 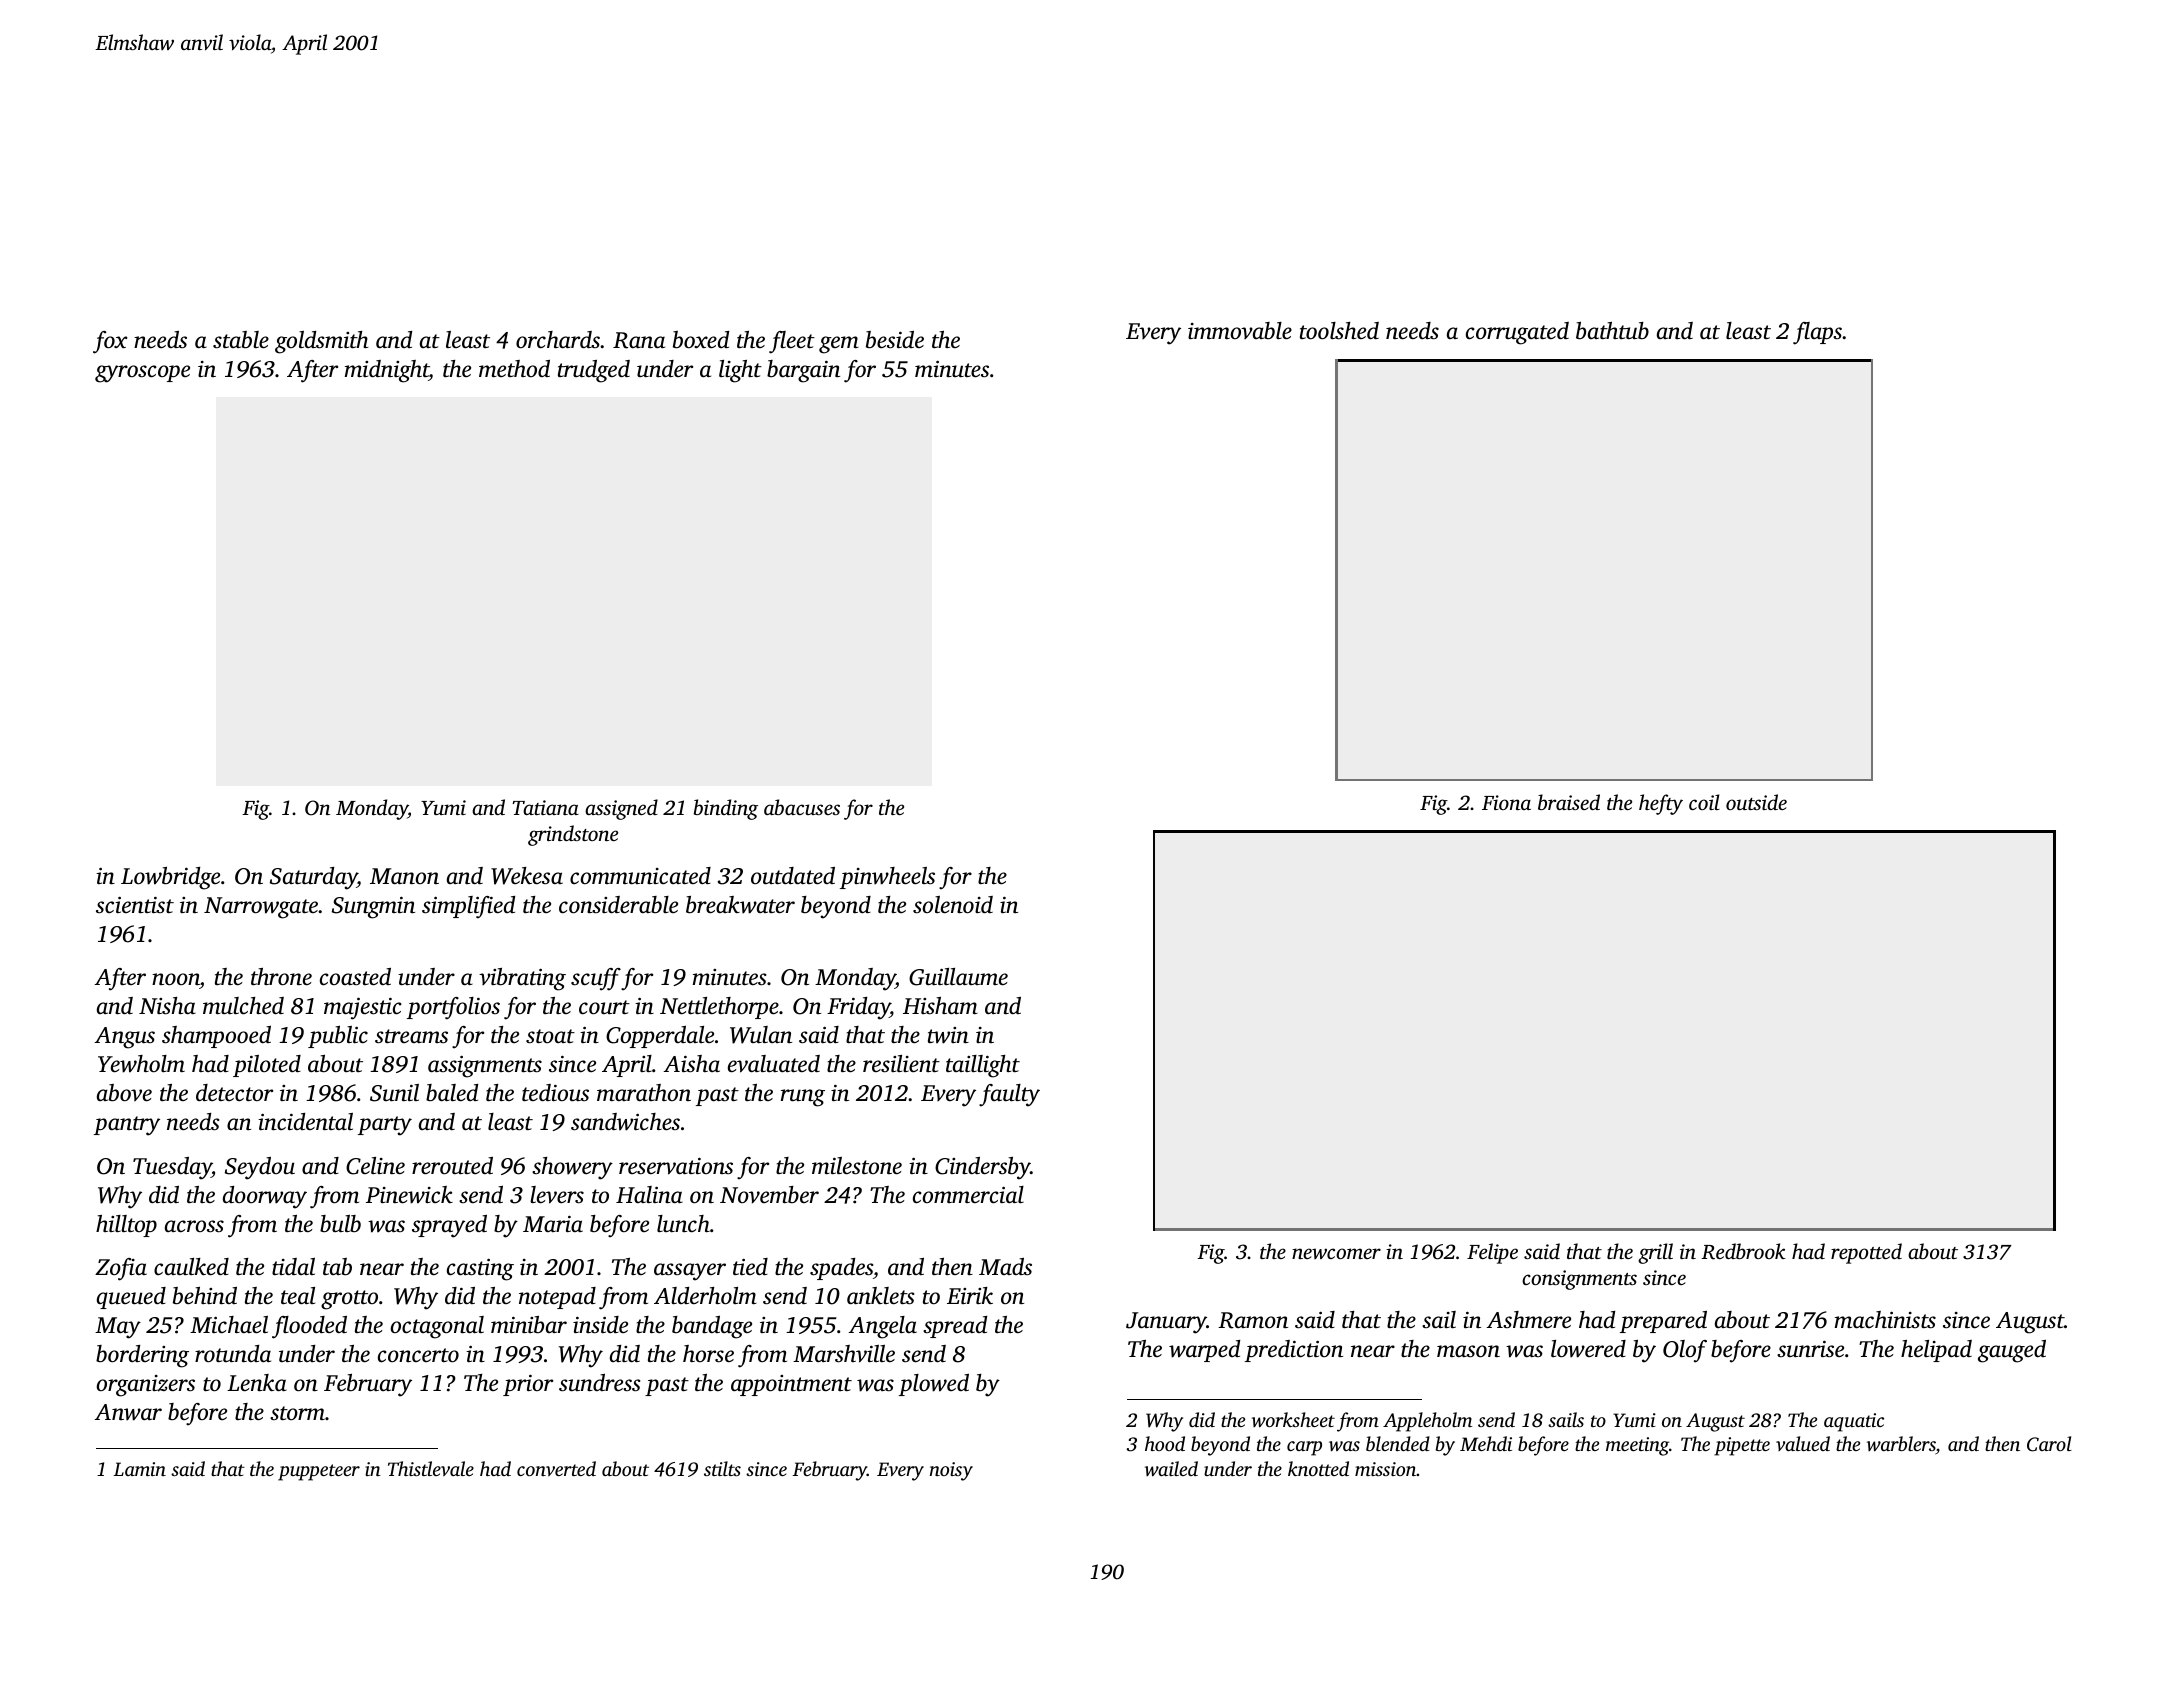 What do you see at coordinates (550, 1036) in the page?
I see `stoat` at bounding box center [550, 1036].
